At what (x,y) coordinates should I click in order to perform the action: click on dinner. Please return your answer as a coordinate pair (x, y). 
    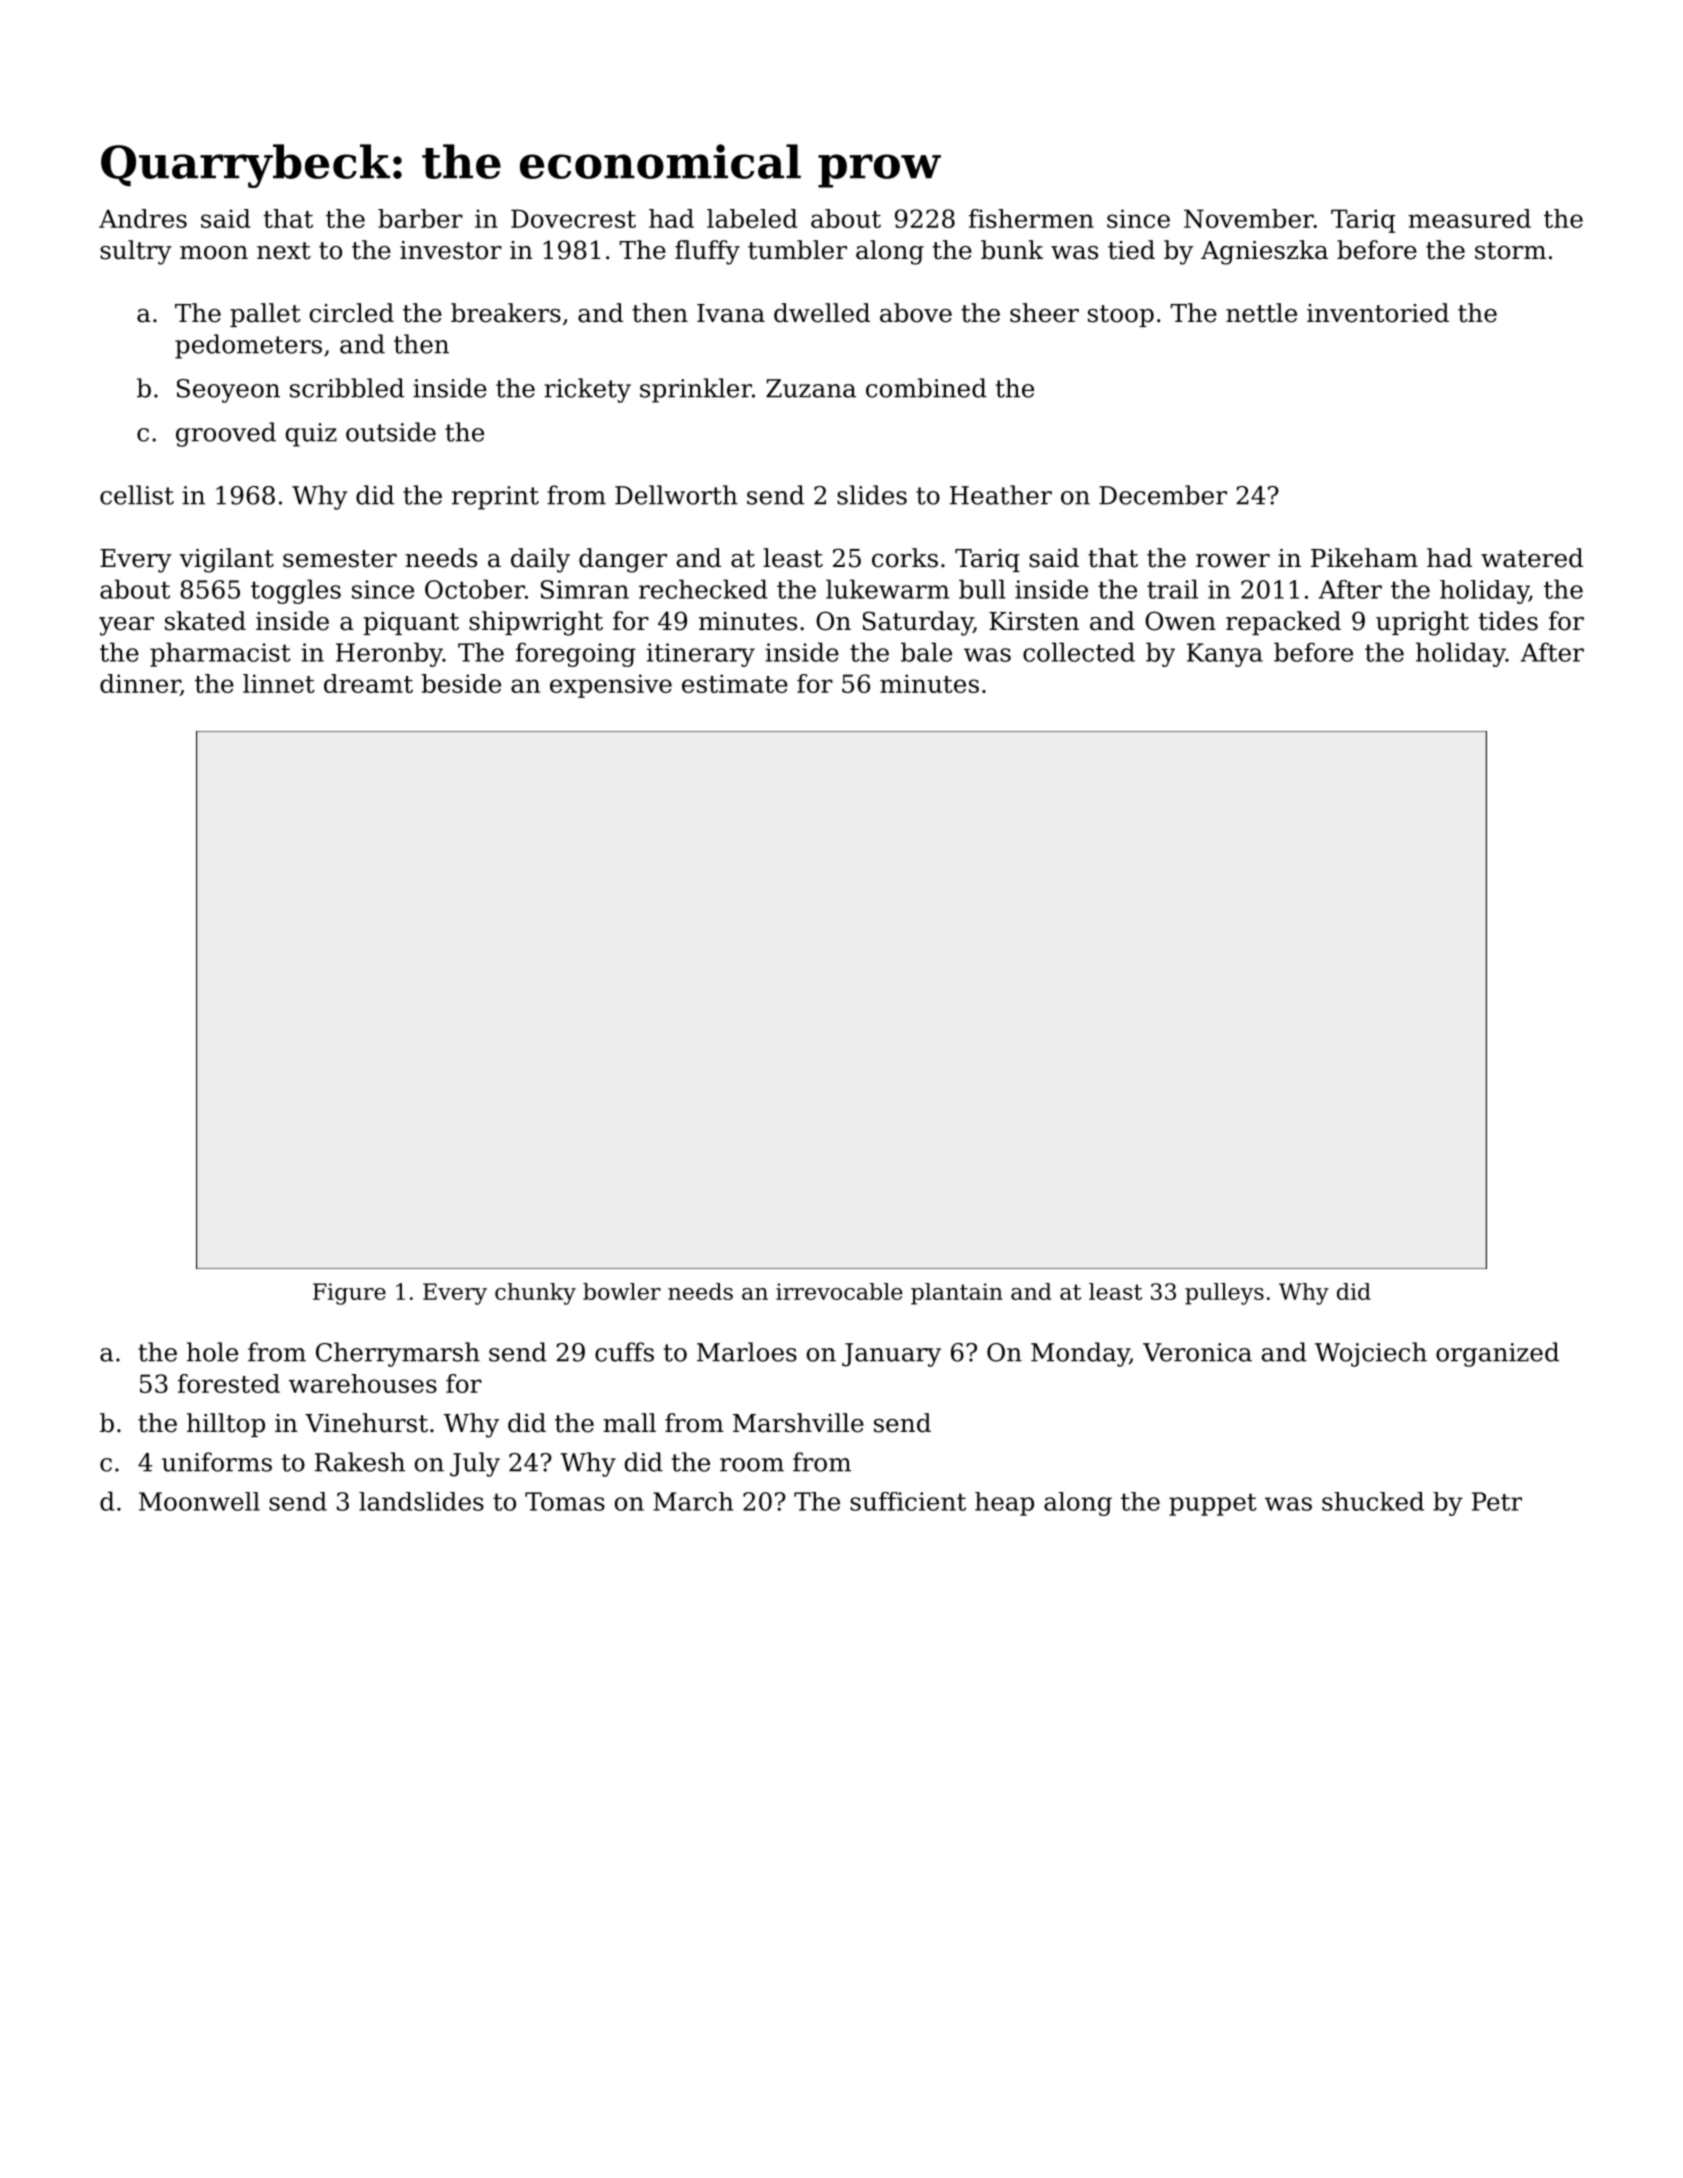
    Looking at the image, I should click on (140, 685).
